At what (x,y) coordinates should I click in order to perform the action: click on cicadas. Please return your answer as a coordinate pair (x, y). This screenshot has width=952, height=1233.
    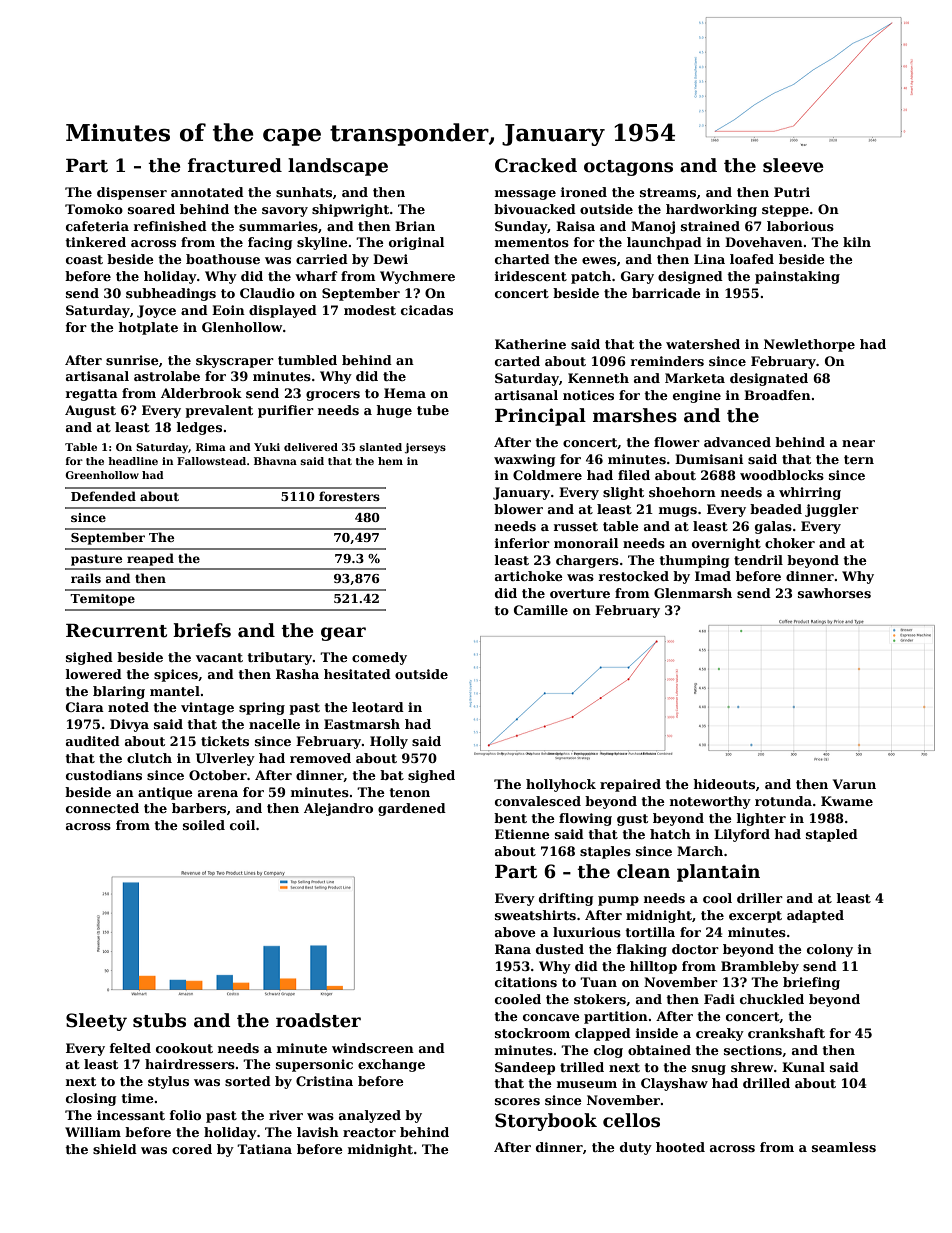
    Looking at the image, I should click on (427, 310).
